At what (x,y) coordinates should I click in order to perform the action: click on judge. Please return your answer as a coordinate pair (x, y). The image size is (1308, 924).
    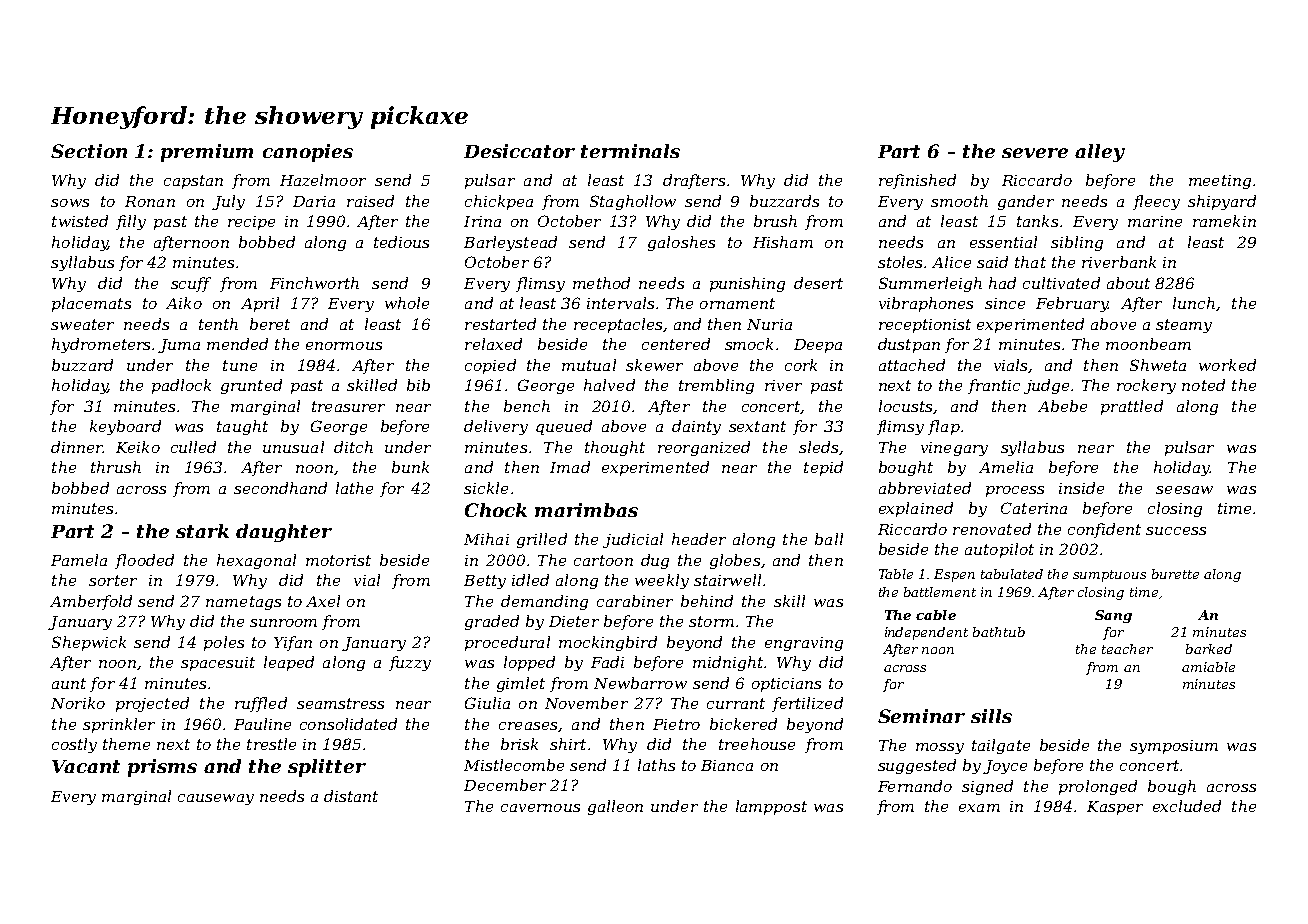
    Looking at the image, I should click on (1046, 386).
